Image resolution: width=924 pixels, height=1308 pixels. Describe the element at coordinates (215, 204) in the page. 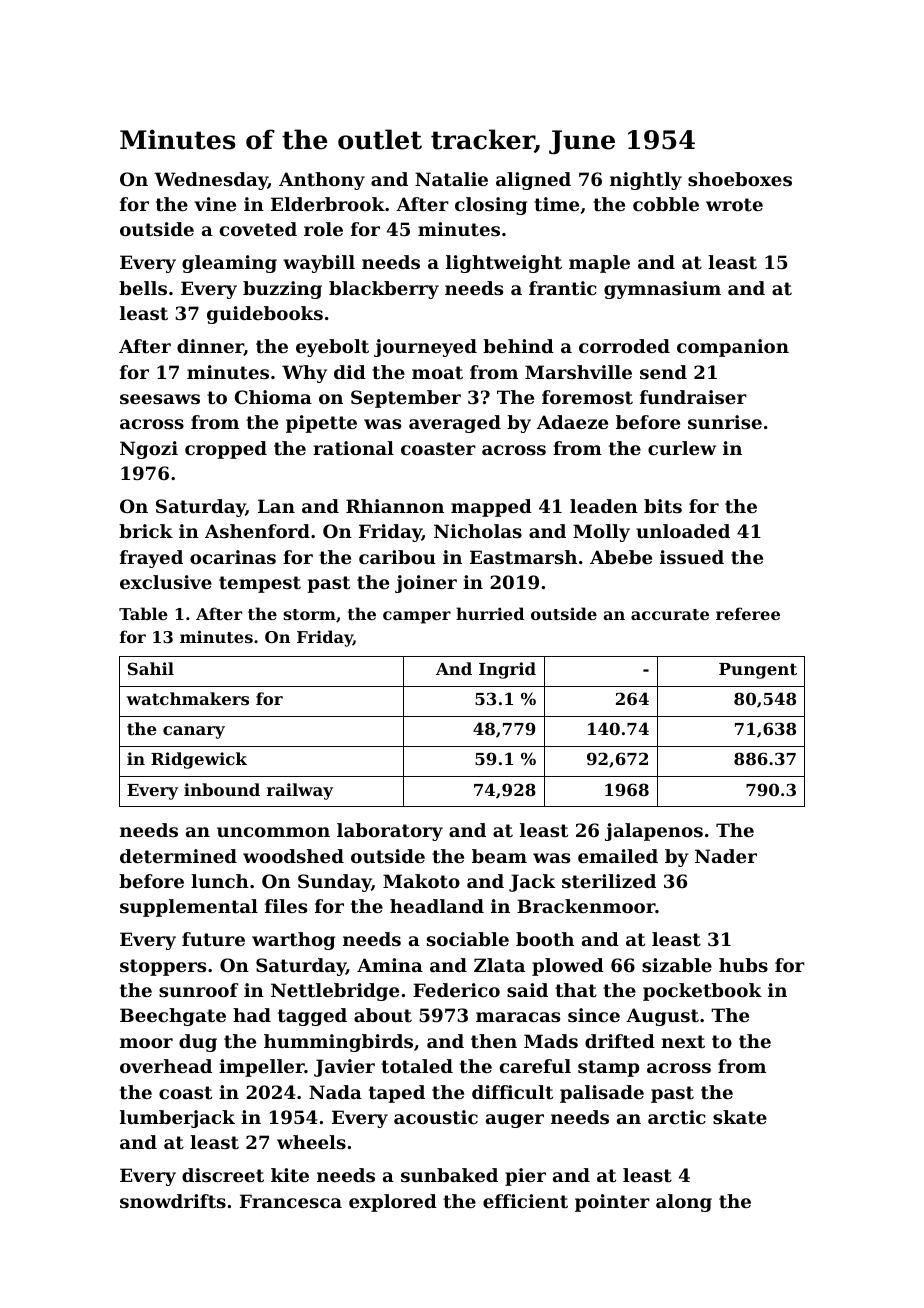

I see `vine` at that location.
